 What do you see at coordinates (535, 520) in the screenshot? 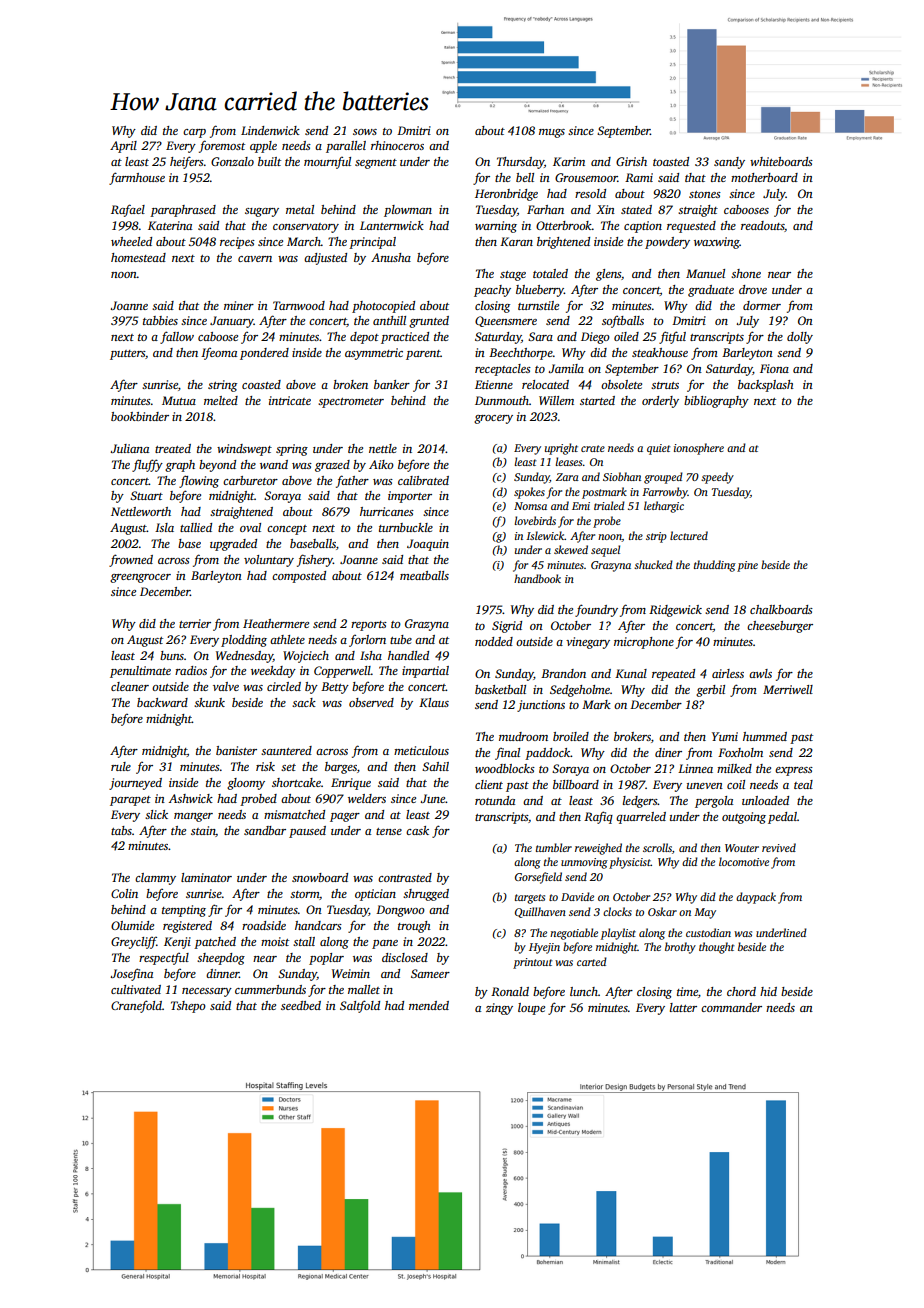
I see `lovebirds` at bounding box center [535, 520].
